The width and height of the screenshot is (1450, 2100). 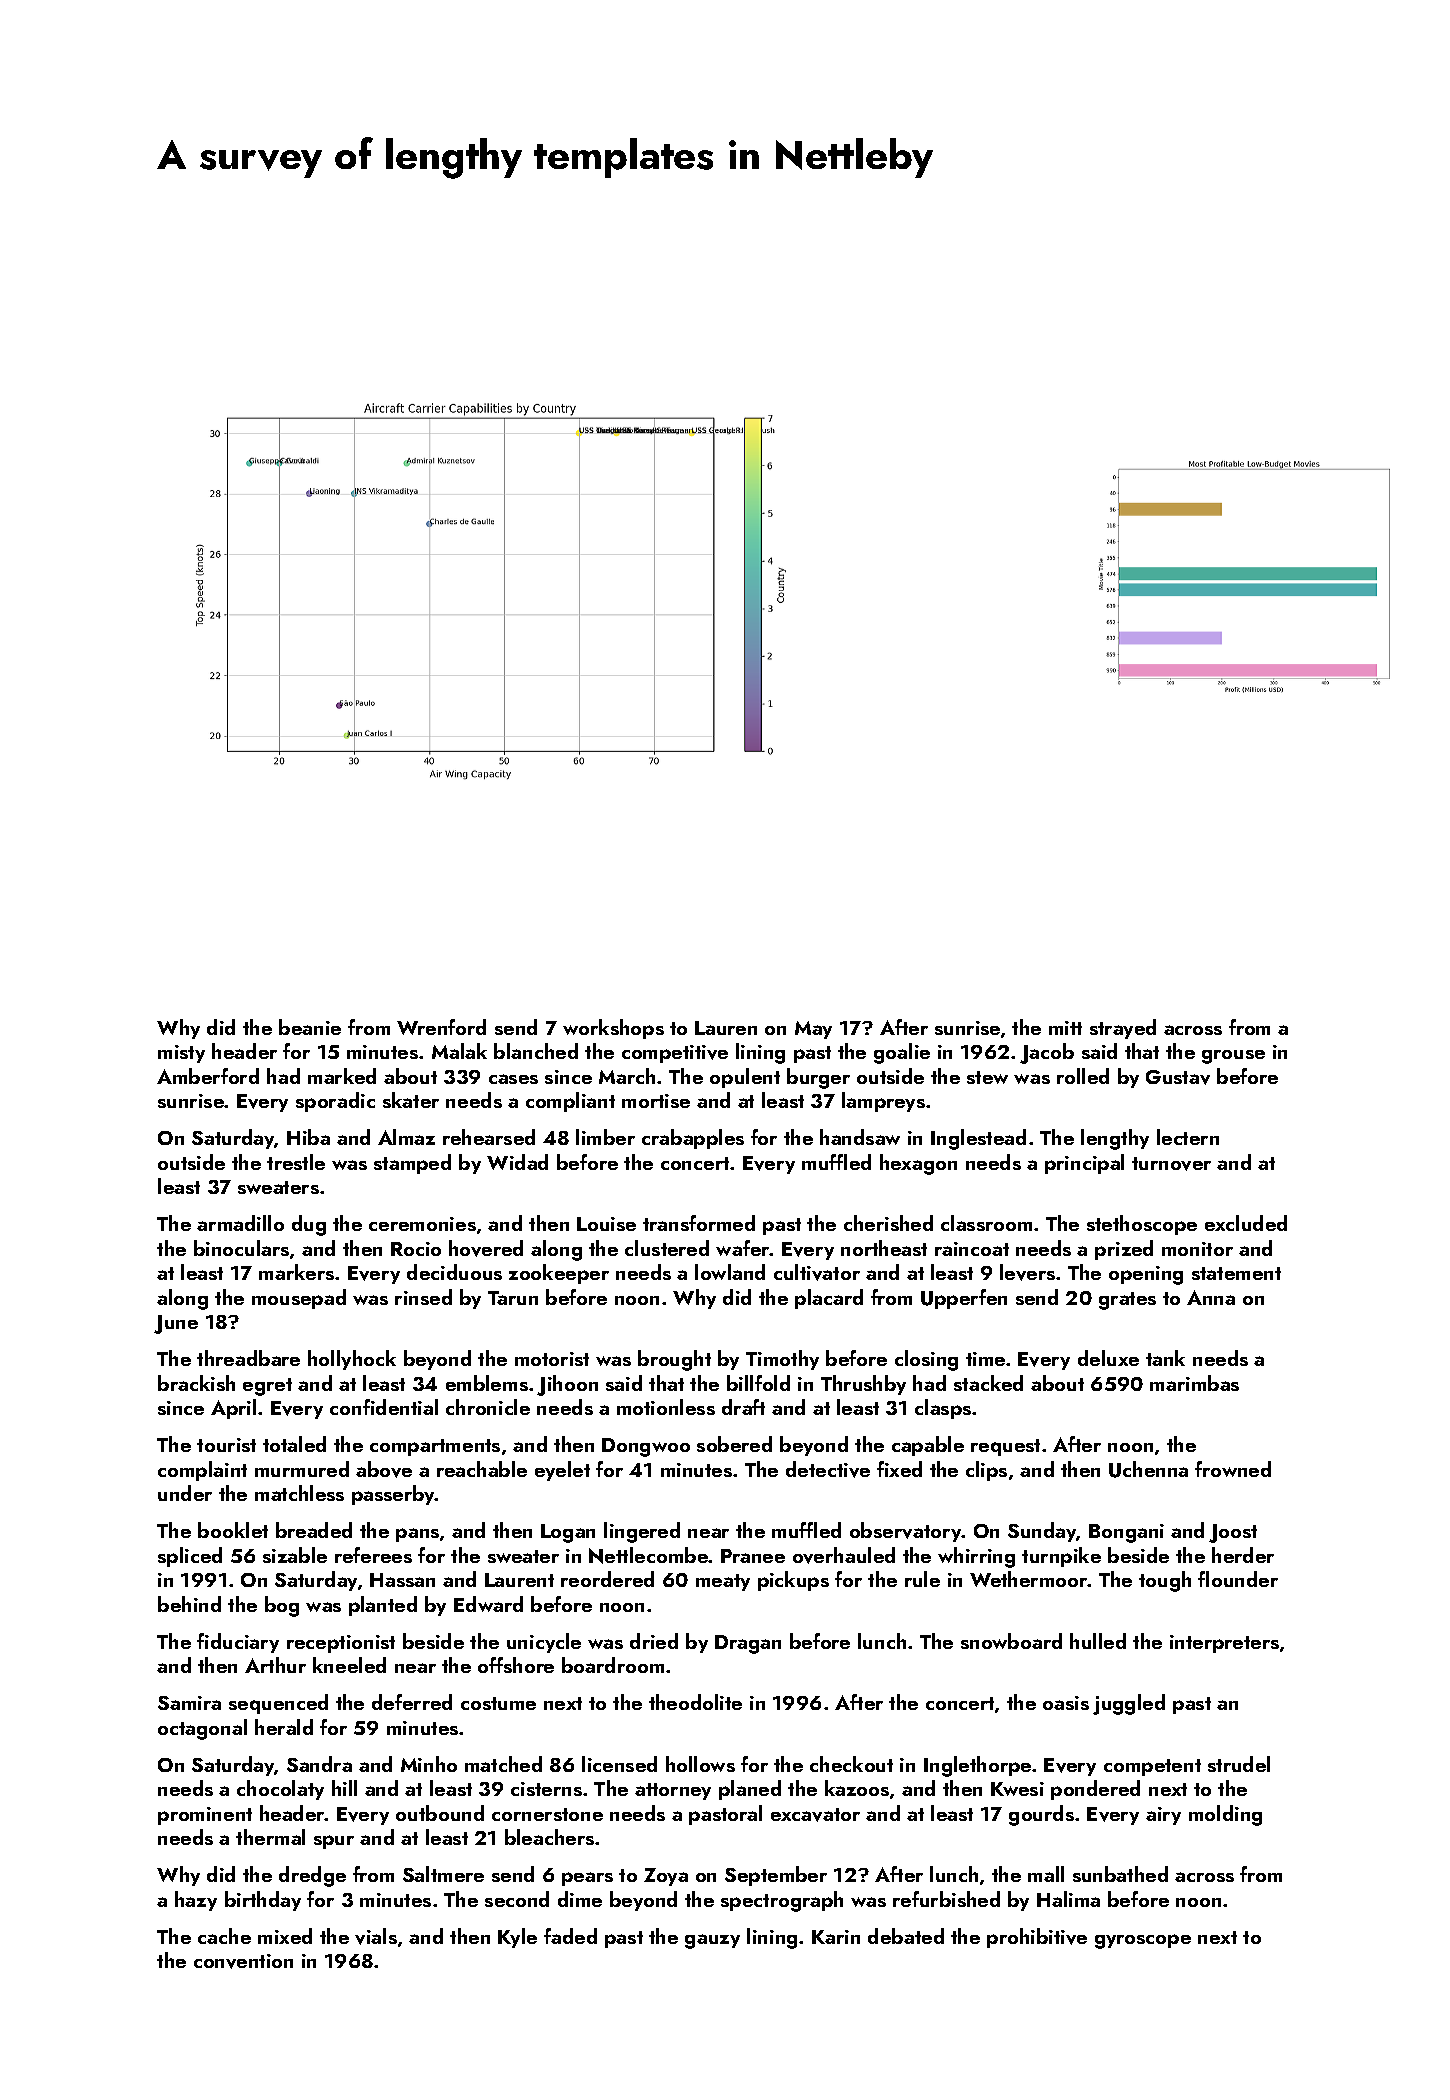 What do you see at coordinates (918, 1164) in the screenshot?
I see `hexagon` at bounding box center [918, 1164].
